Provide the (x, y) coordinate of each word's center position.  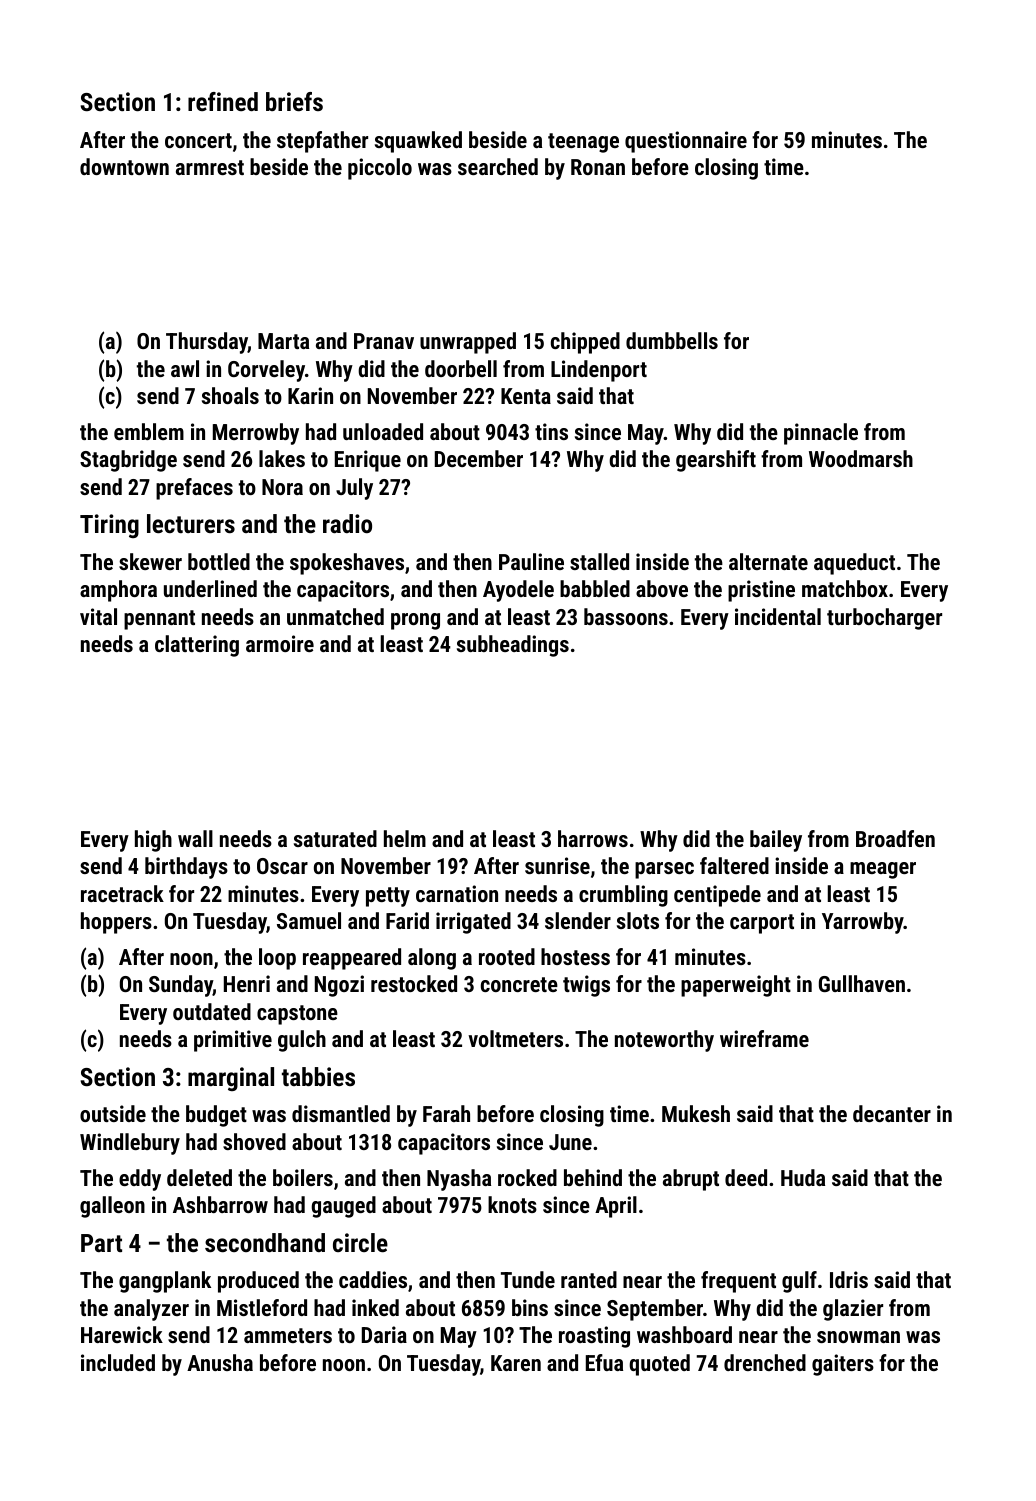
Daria (384, 1334)
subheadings (513, 646)
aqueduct (854, 564)
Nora (282, 487)
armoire (280, 643)
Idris (849, 1279)
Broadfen (895, 838)
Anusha (220, 1362)
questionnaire (686, 142)
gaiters (843, 1365)
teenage (583, 143)
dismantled (341, 1113)
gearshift (716, 461)
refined (223, 101)
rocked (527, 1177)
